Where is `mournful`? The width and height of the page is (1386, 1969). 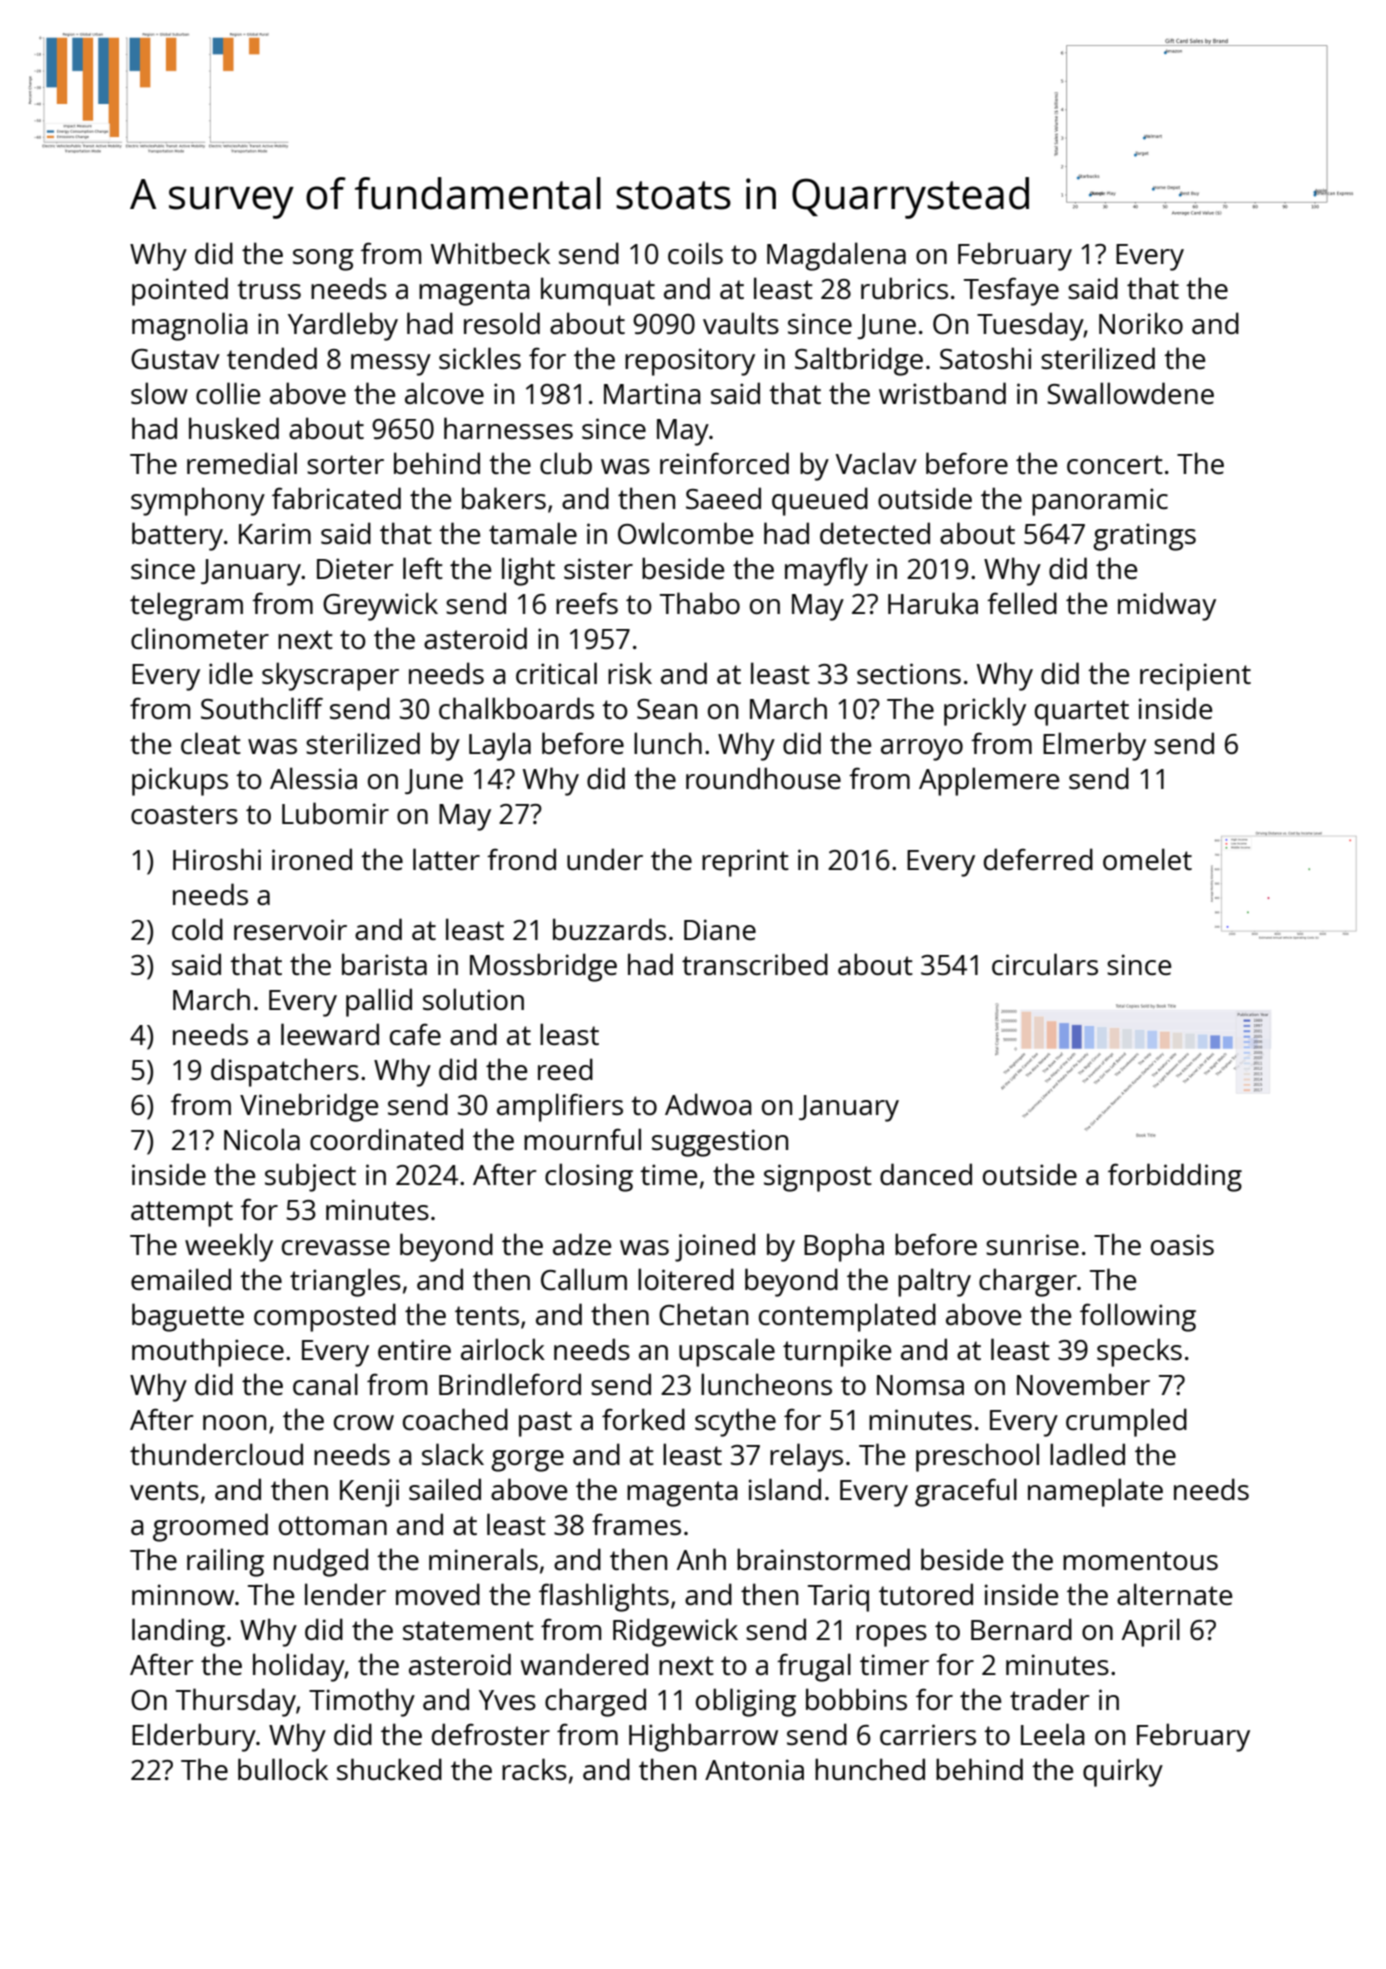 mournful is located at coordinates (582, 1139).
